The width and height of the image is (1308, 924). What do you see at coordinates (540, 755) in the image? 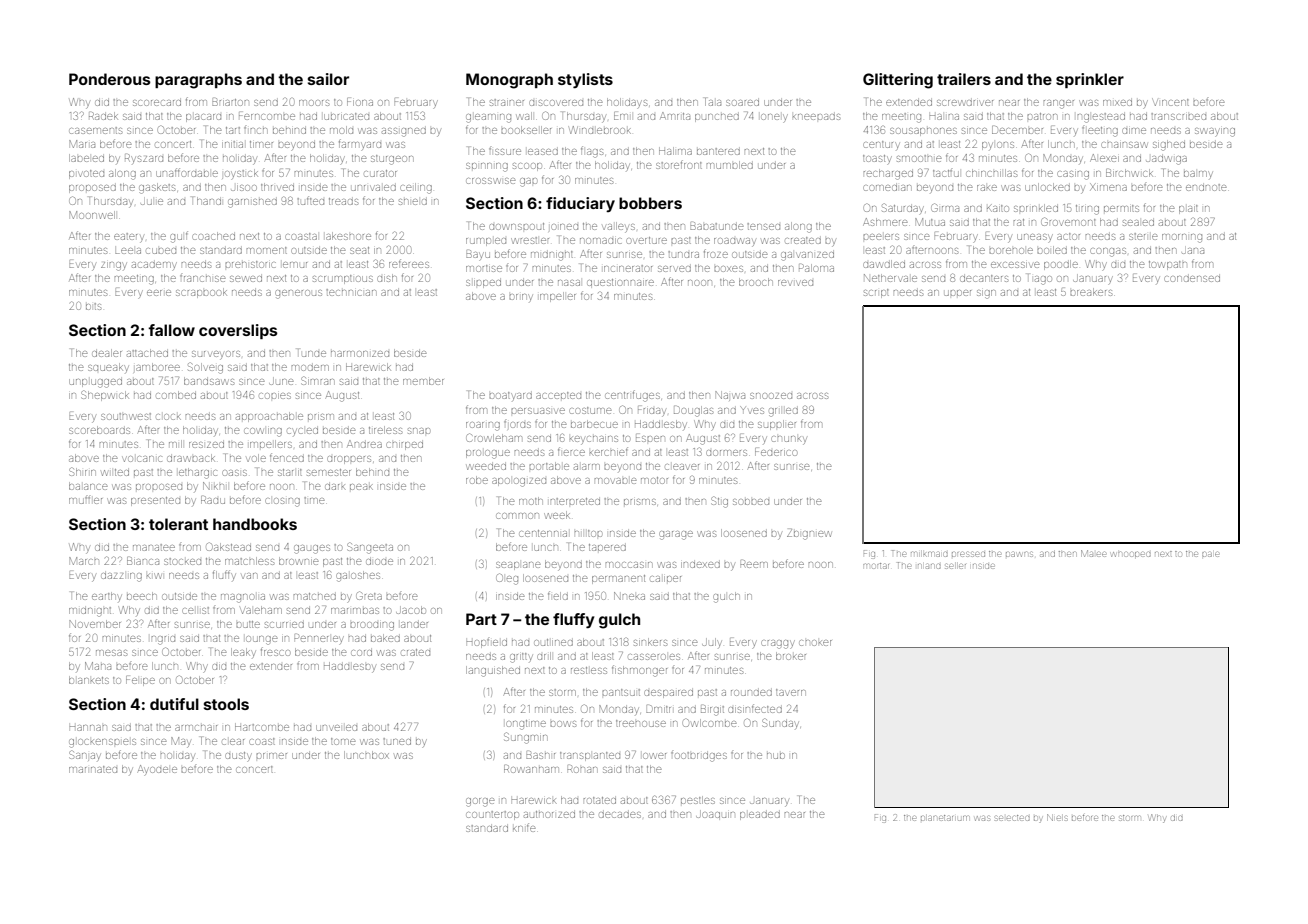
I see `Bashir` at bounding box center [540, 755].
